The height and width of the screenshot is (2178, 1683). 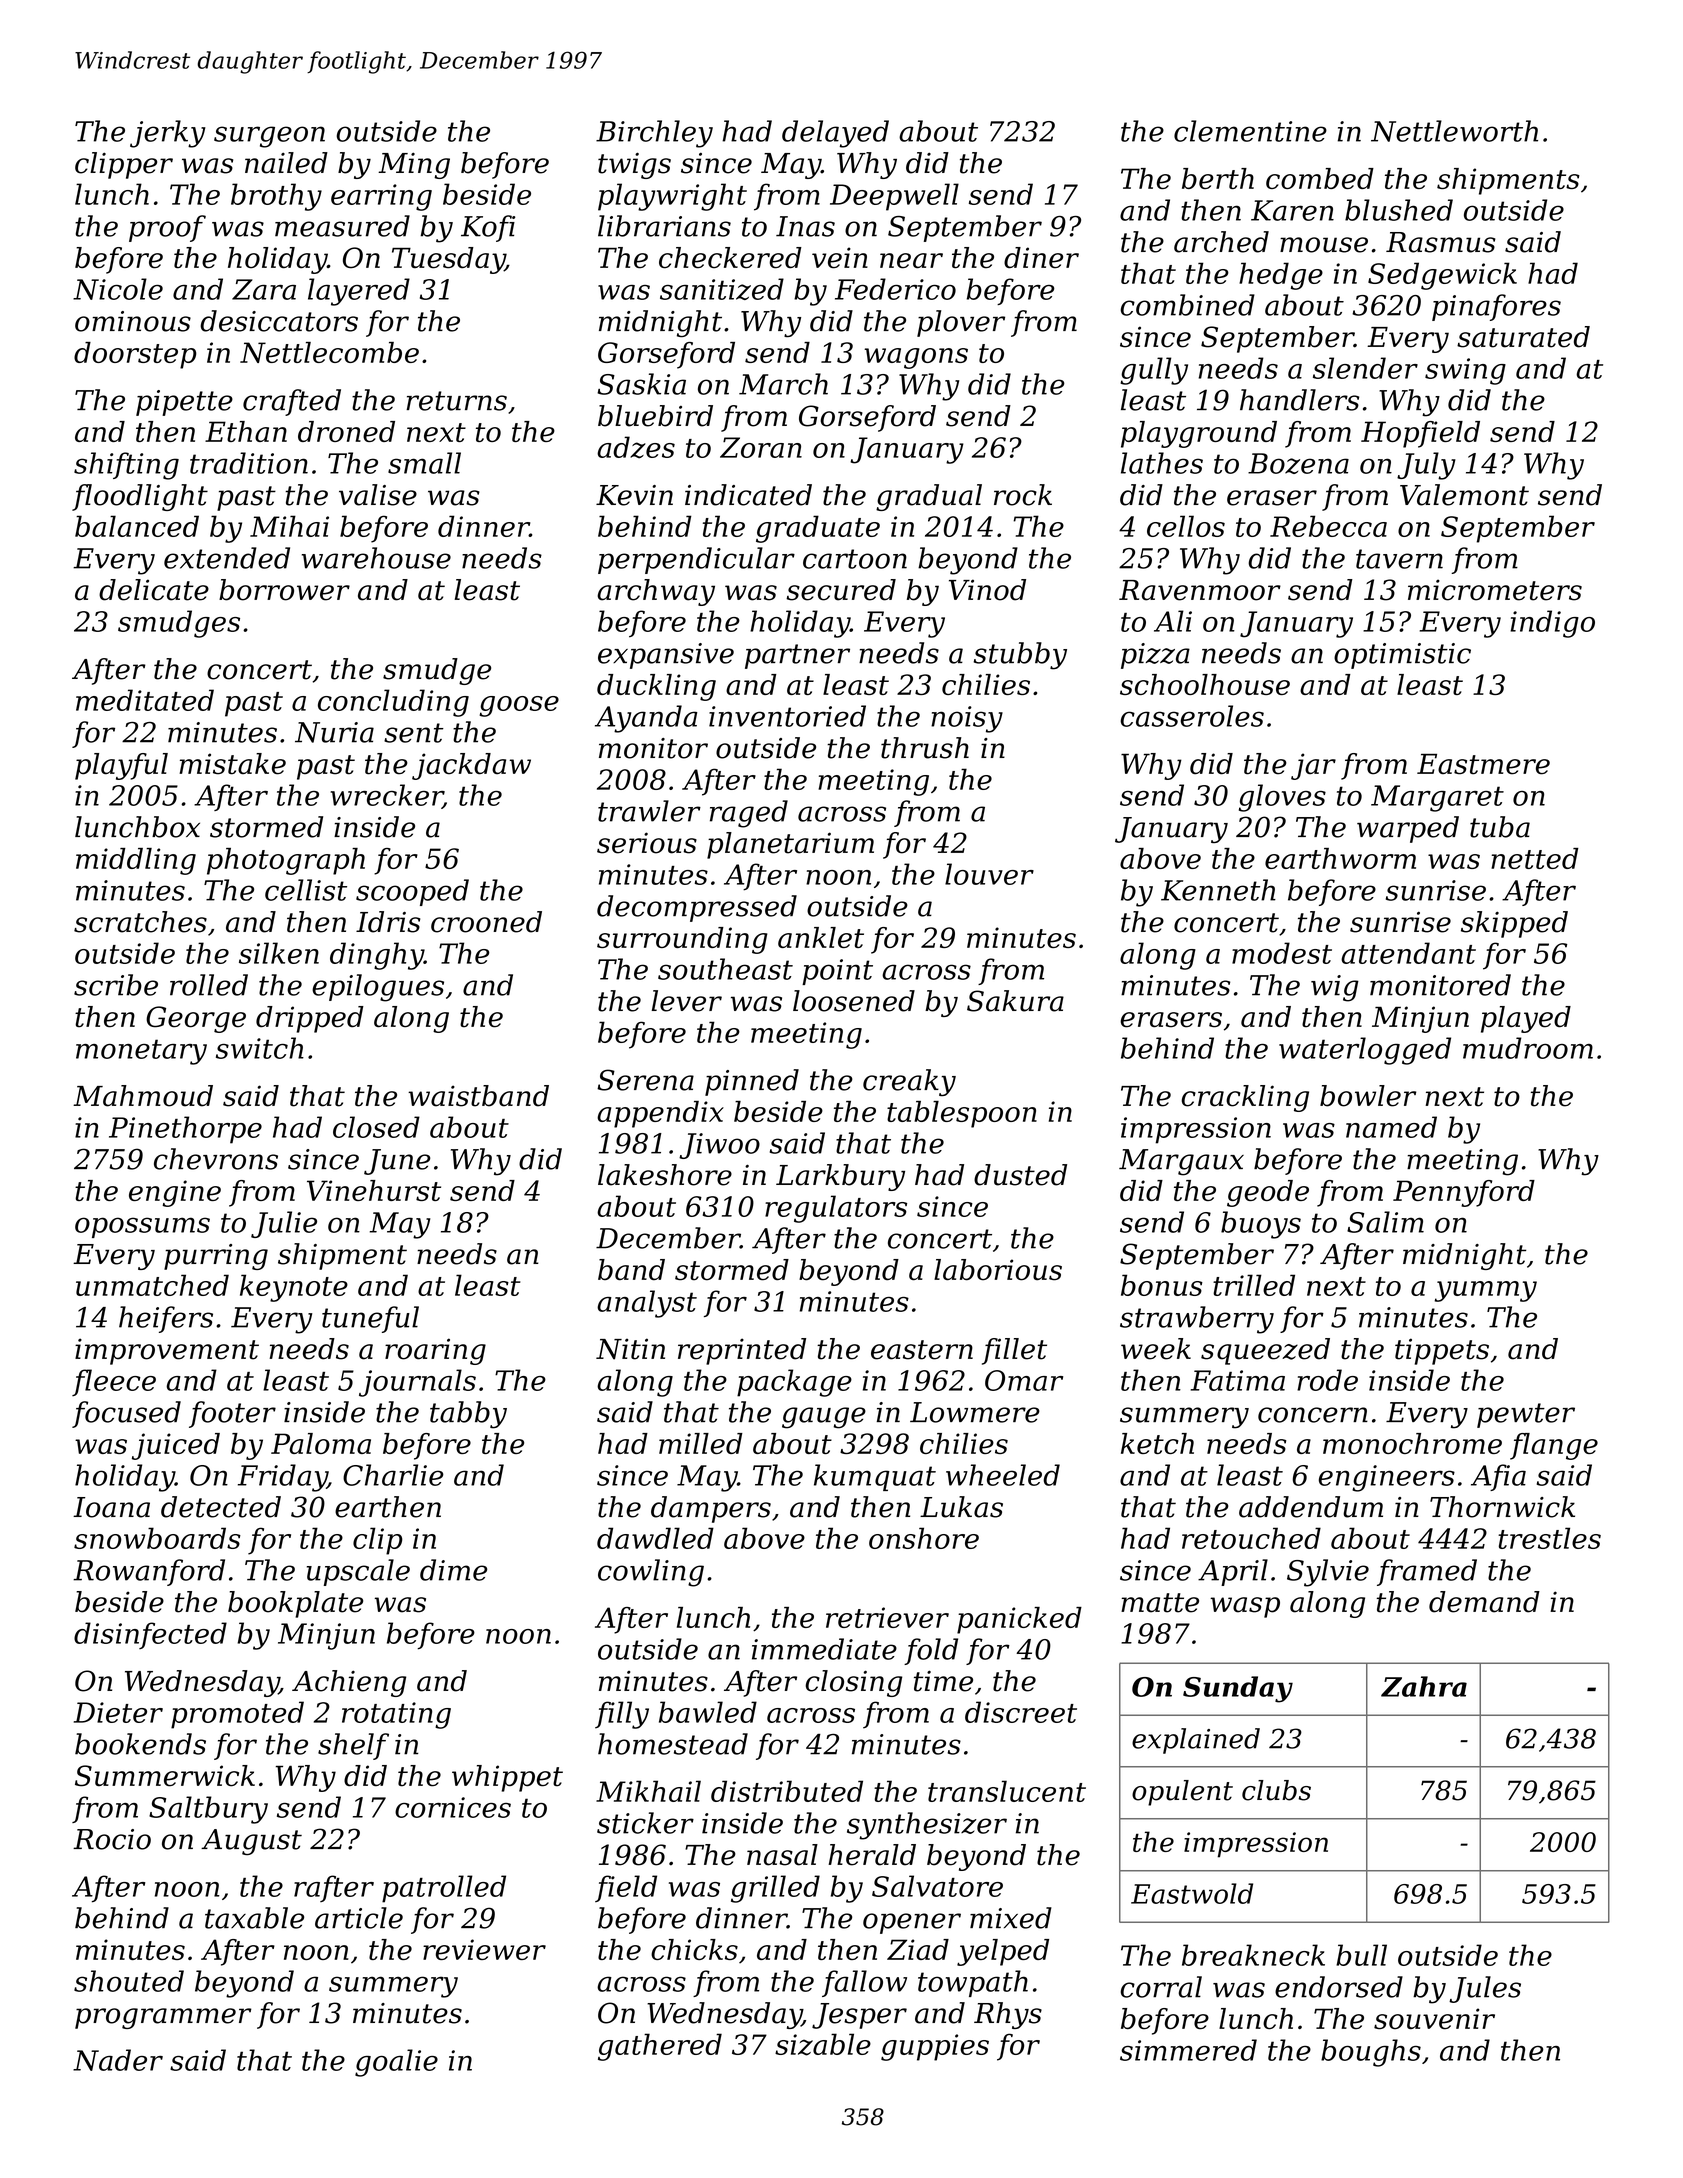 What do you see at coordinates (396, 2063) in the screenshot?
I see `goalie` at bounding box center [396, 2063].
